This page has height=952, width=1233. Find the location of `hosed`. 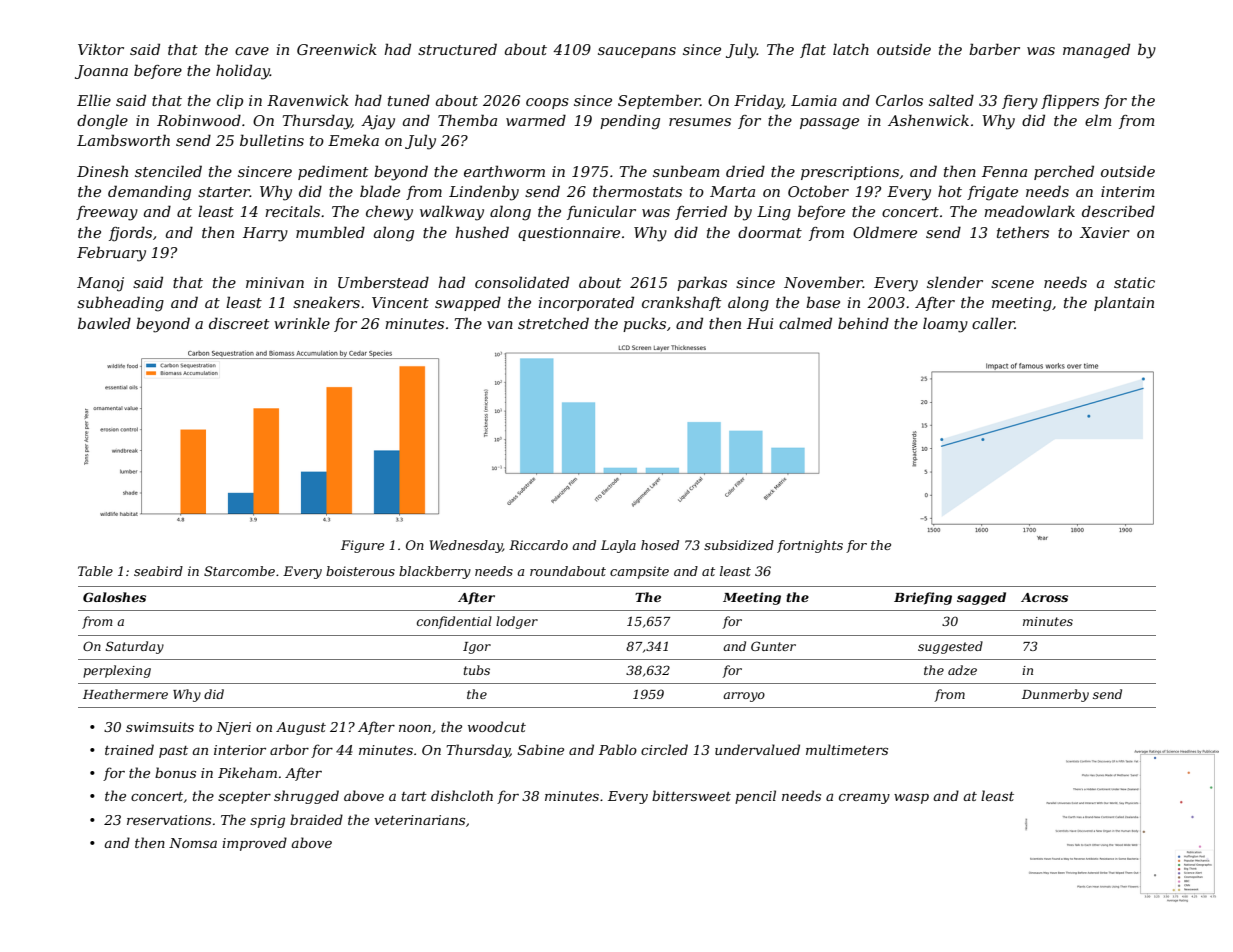

hosed is located at coordinates (660, 545).
